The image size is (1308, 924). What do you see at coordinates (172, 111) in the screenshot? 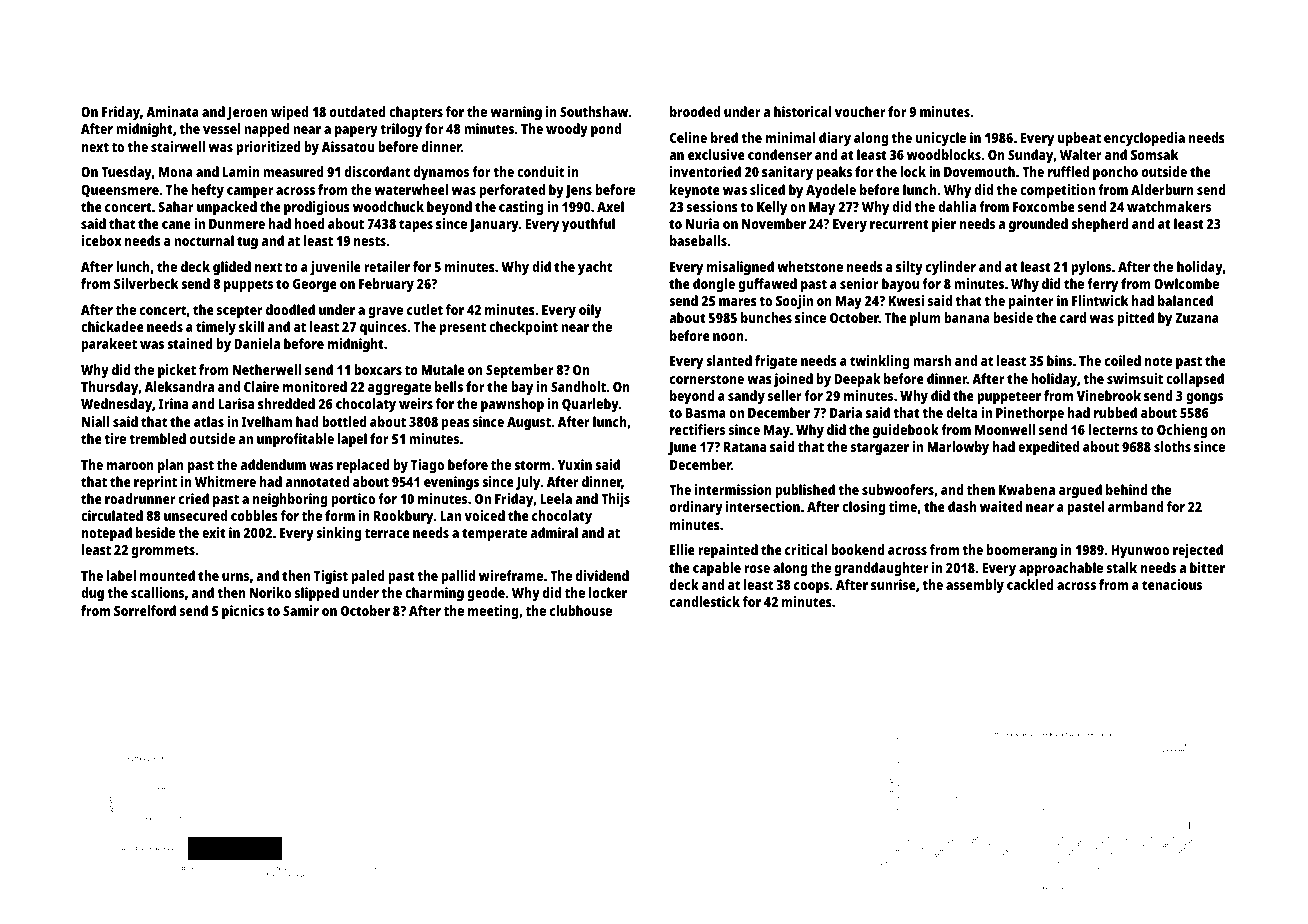
I see `Aminata` at bounding box center [172, 111].
